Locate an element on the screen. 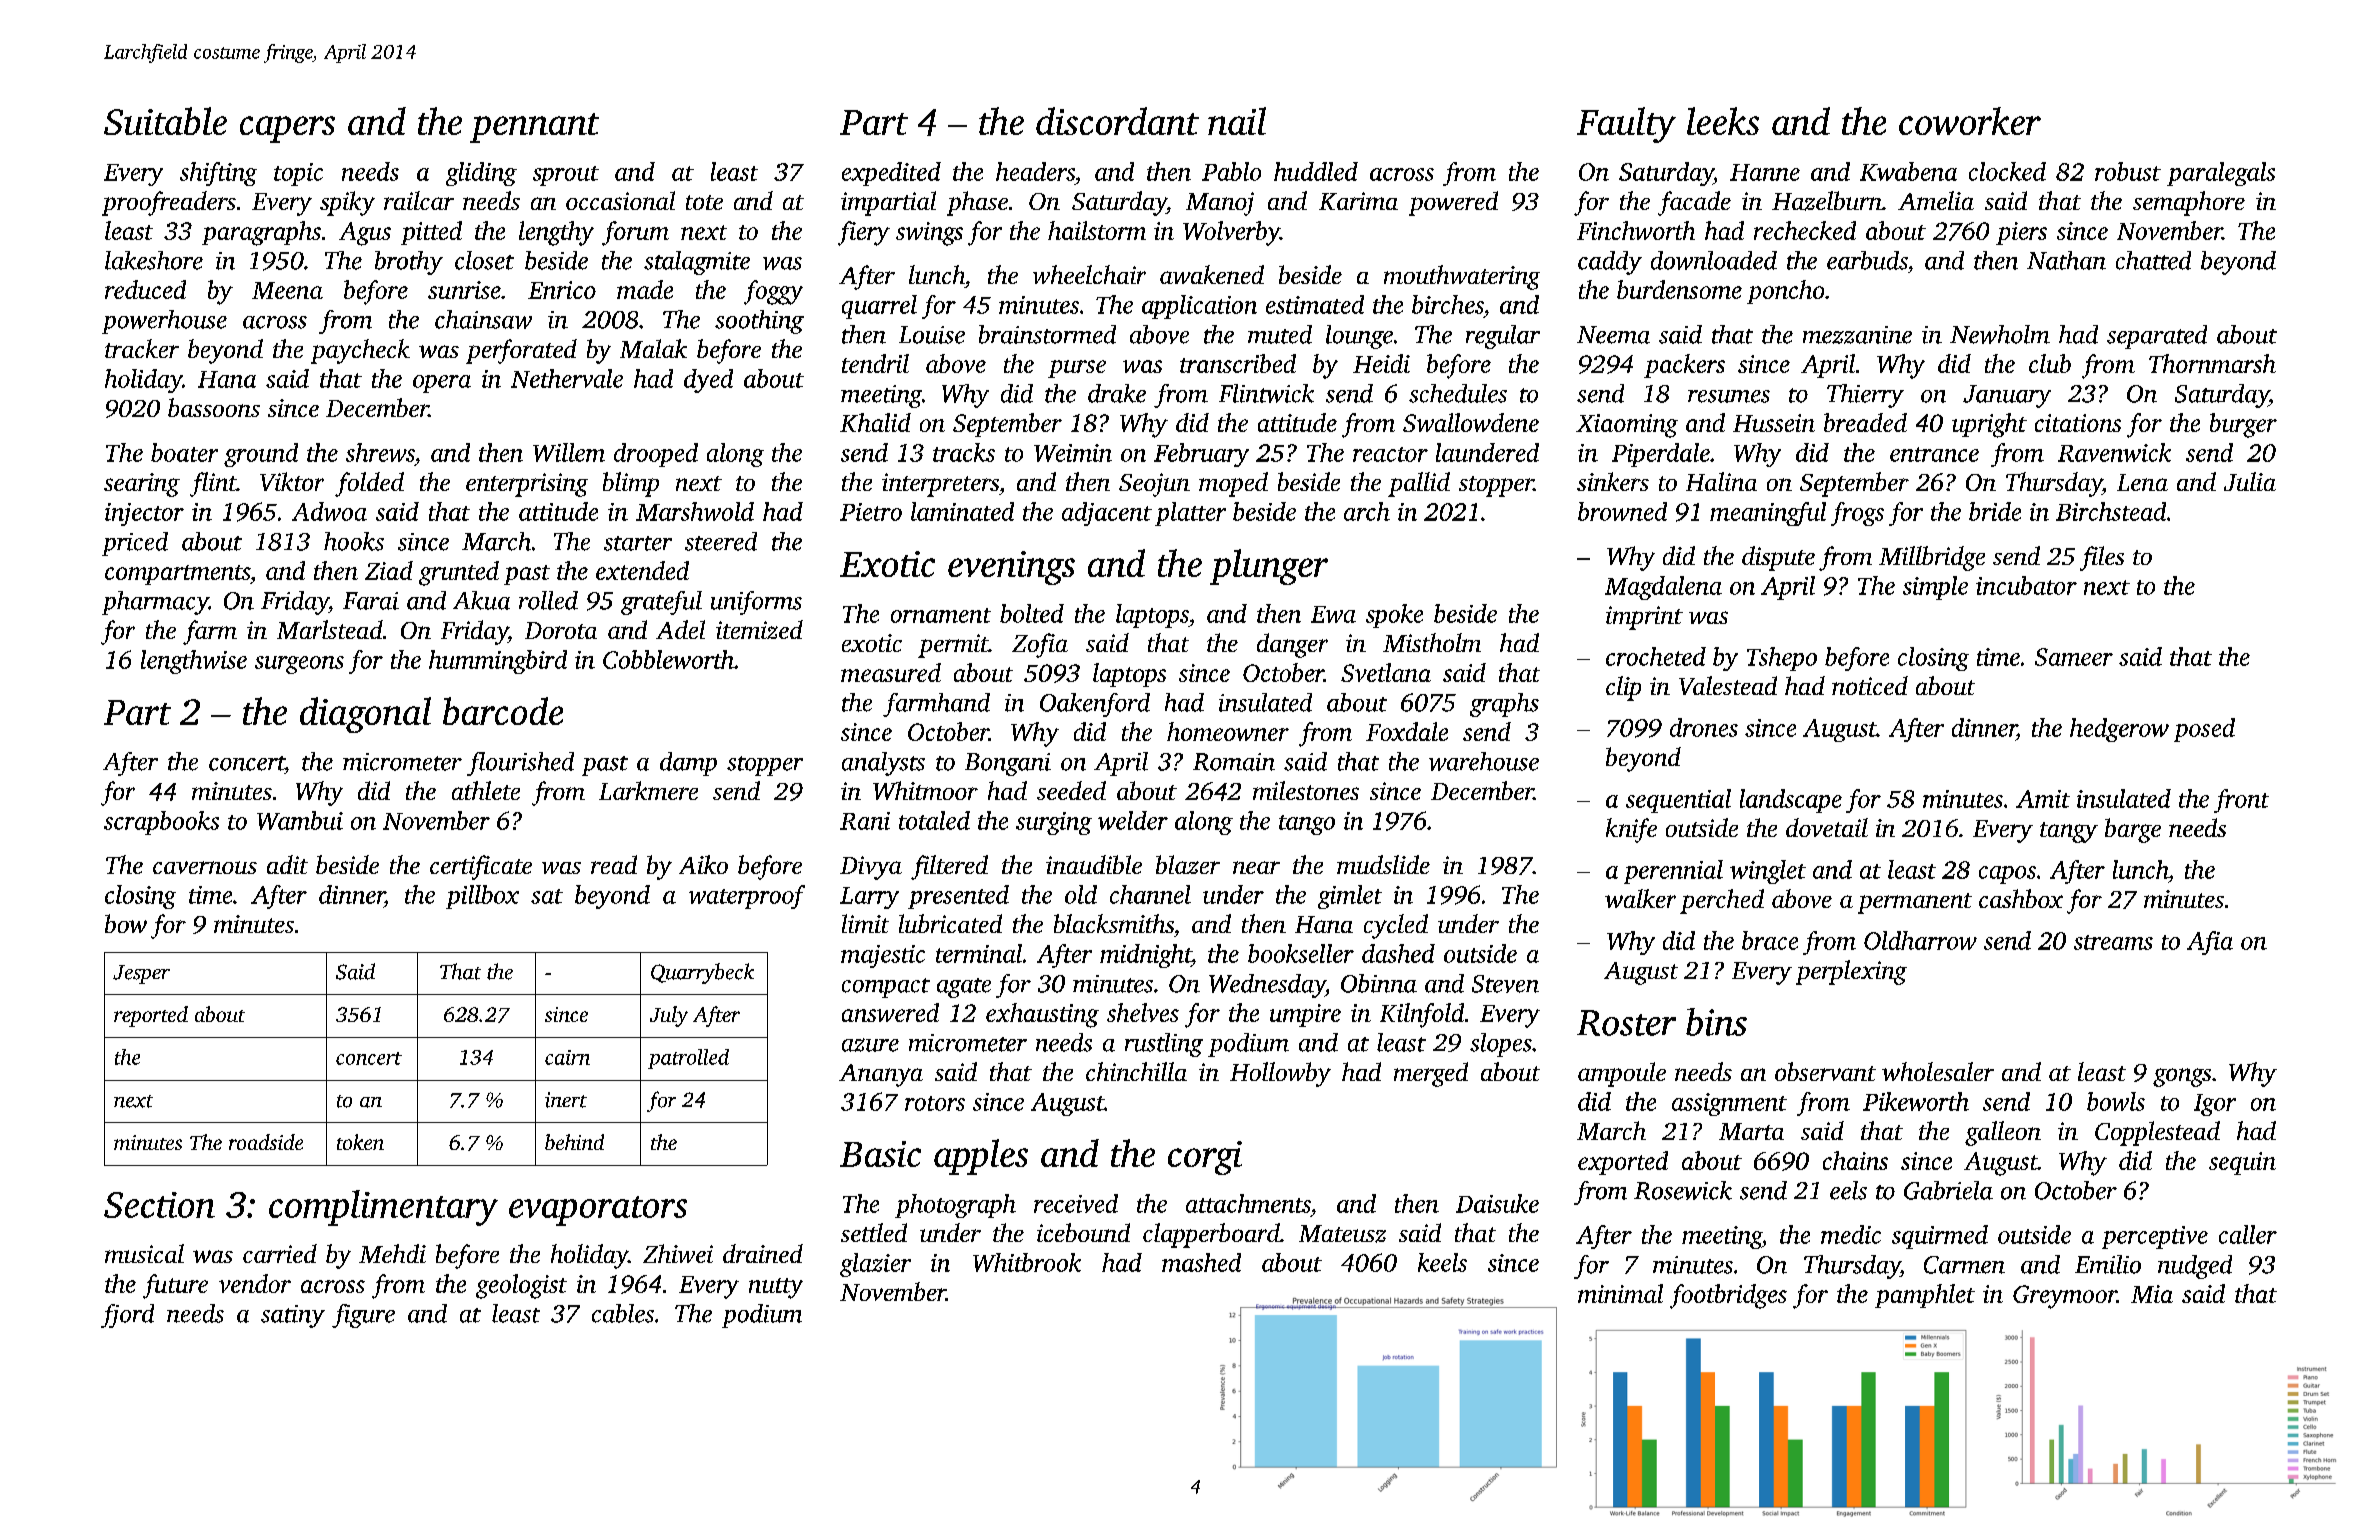 The image size is (2380, 1540). Sameer is located at coordinates (2074, 657).
